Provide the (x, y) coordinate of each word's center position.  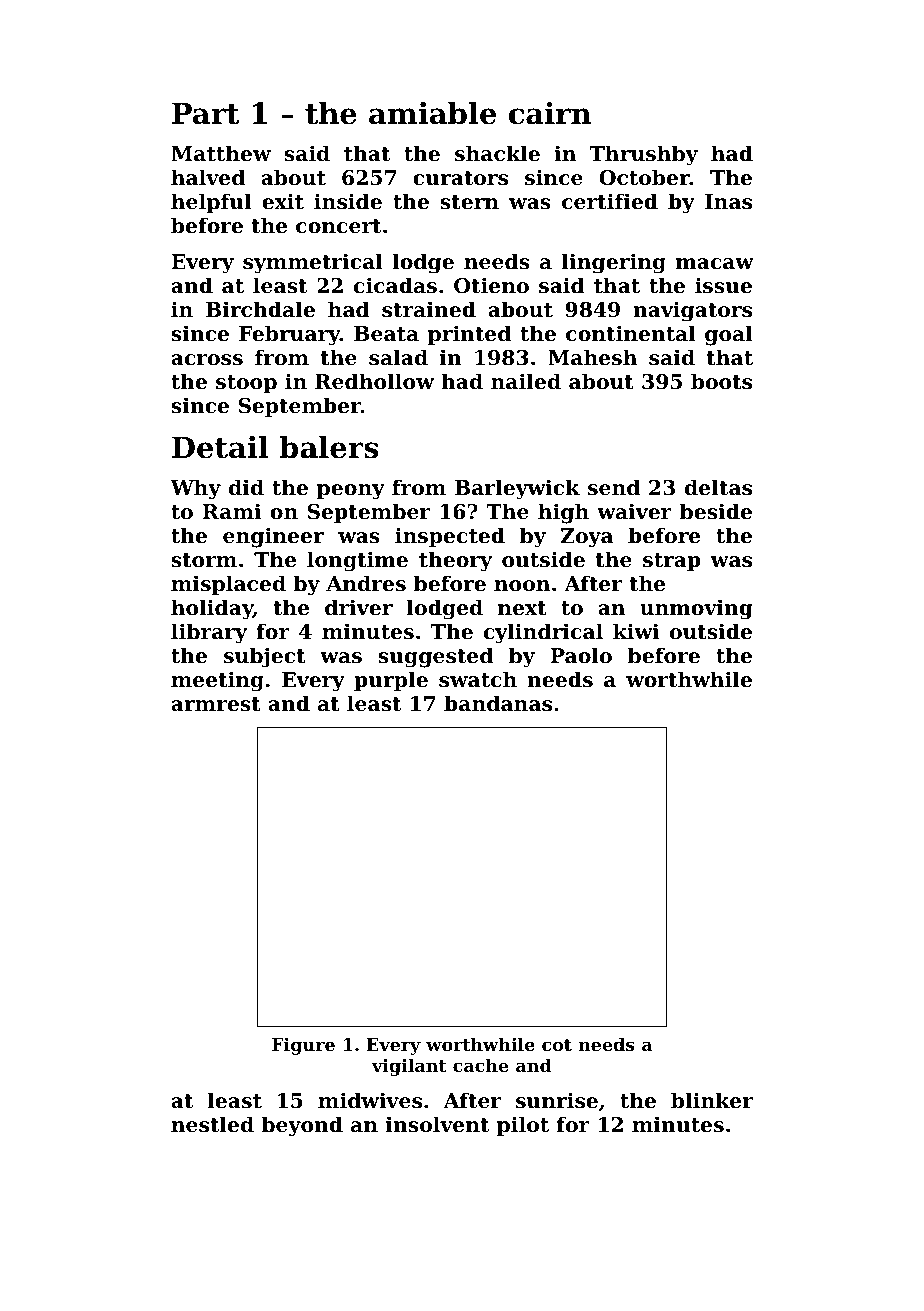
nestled (212, 1124)
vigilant (409, 1067)
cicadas (395, 285)
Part (205, 114)
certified (610, 201)
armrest (216, 704)
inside (348, 201)
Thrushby (644, 155)
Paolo (581, 655)
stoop (246, 384)
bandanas (498, 703)
